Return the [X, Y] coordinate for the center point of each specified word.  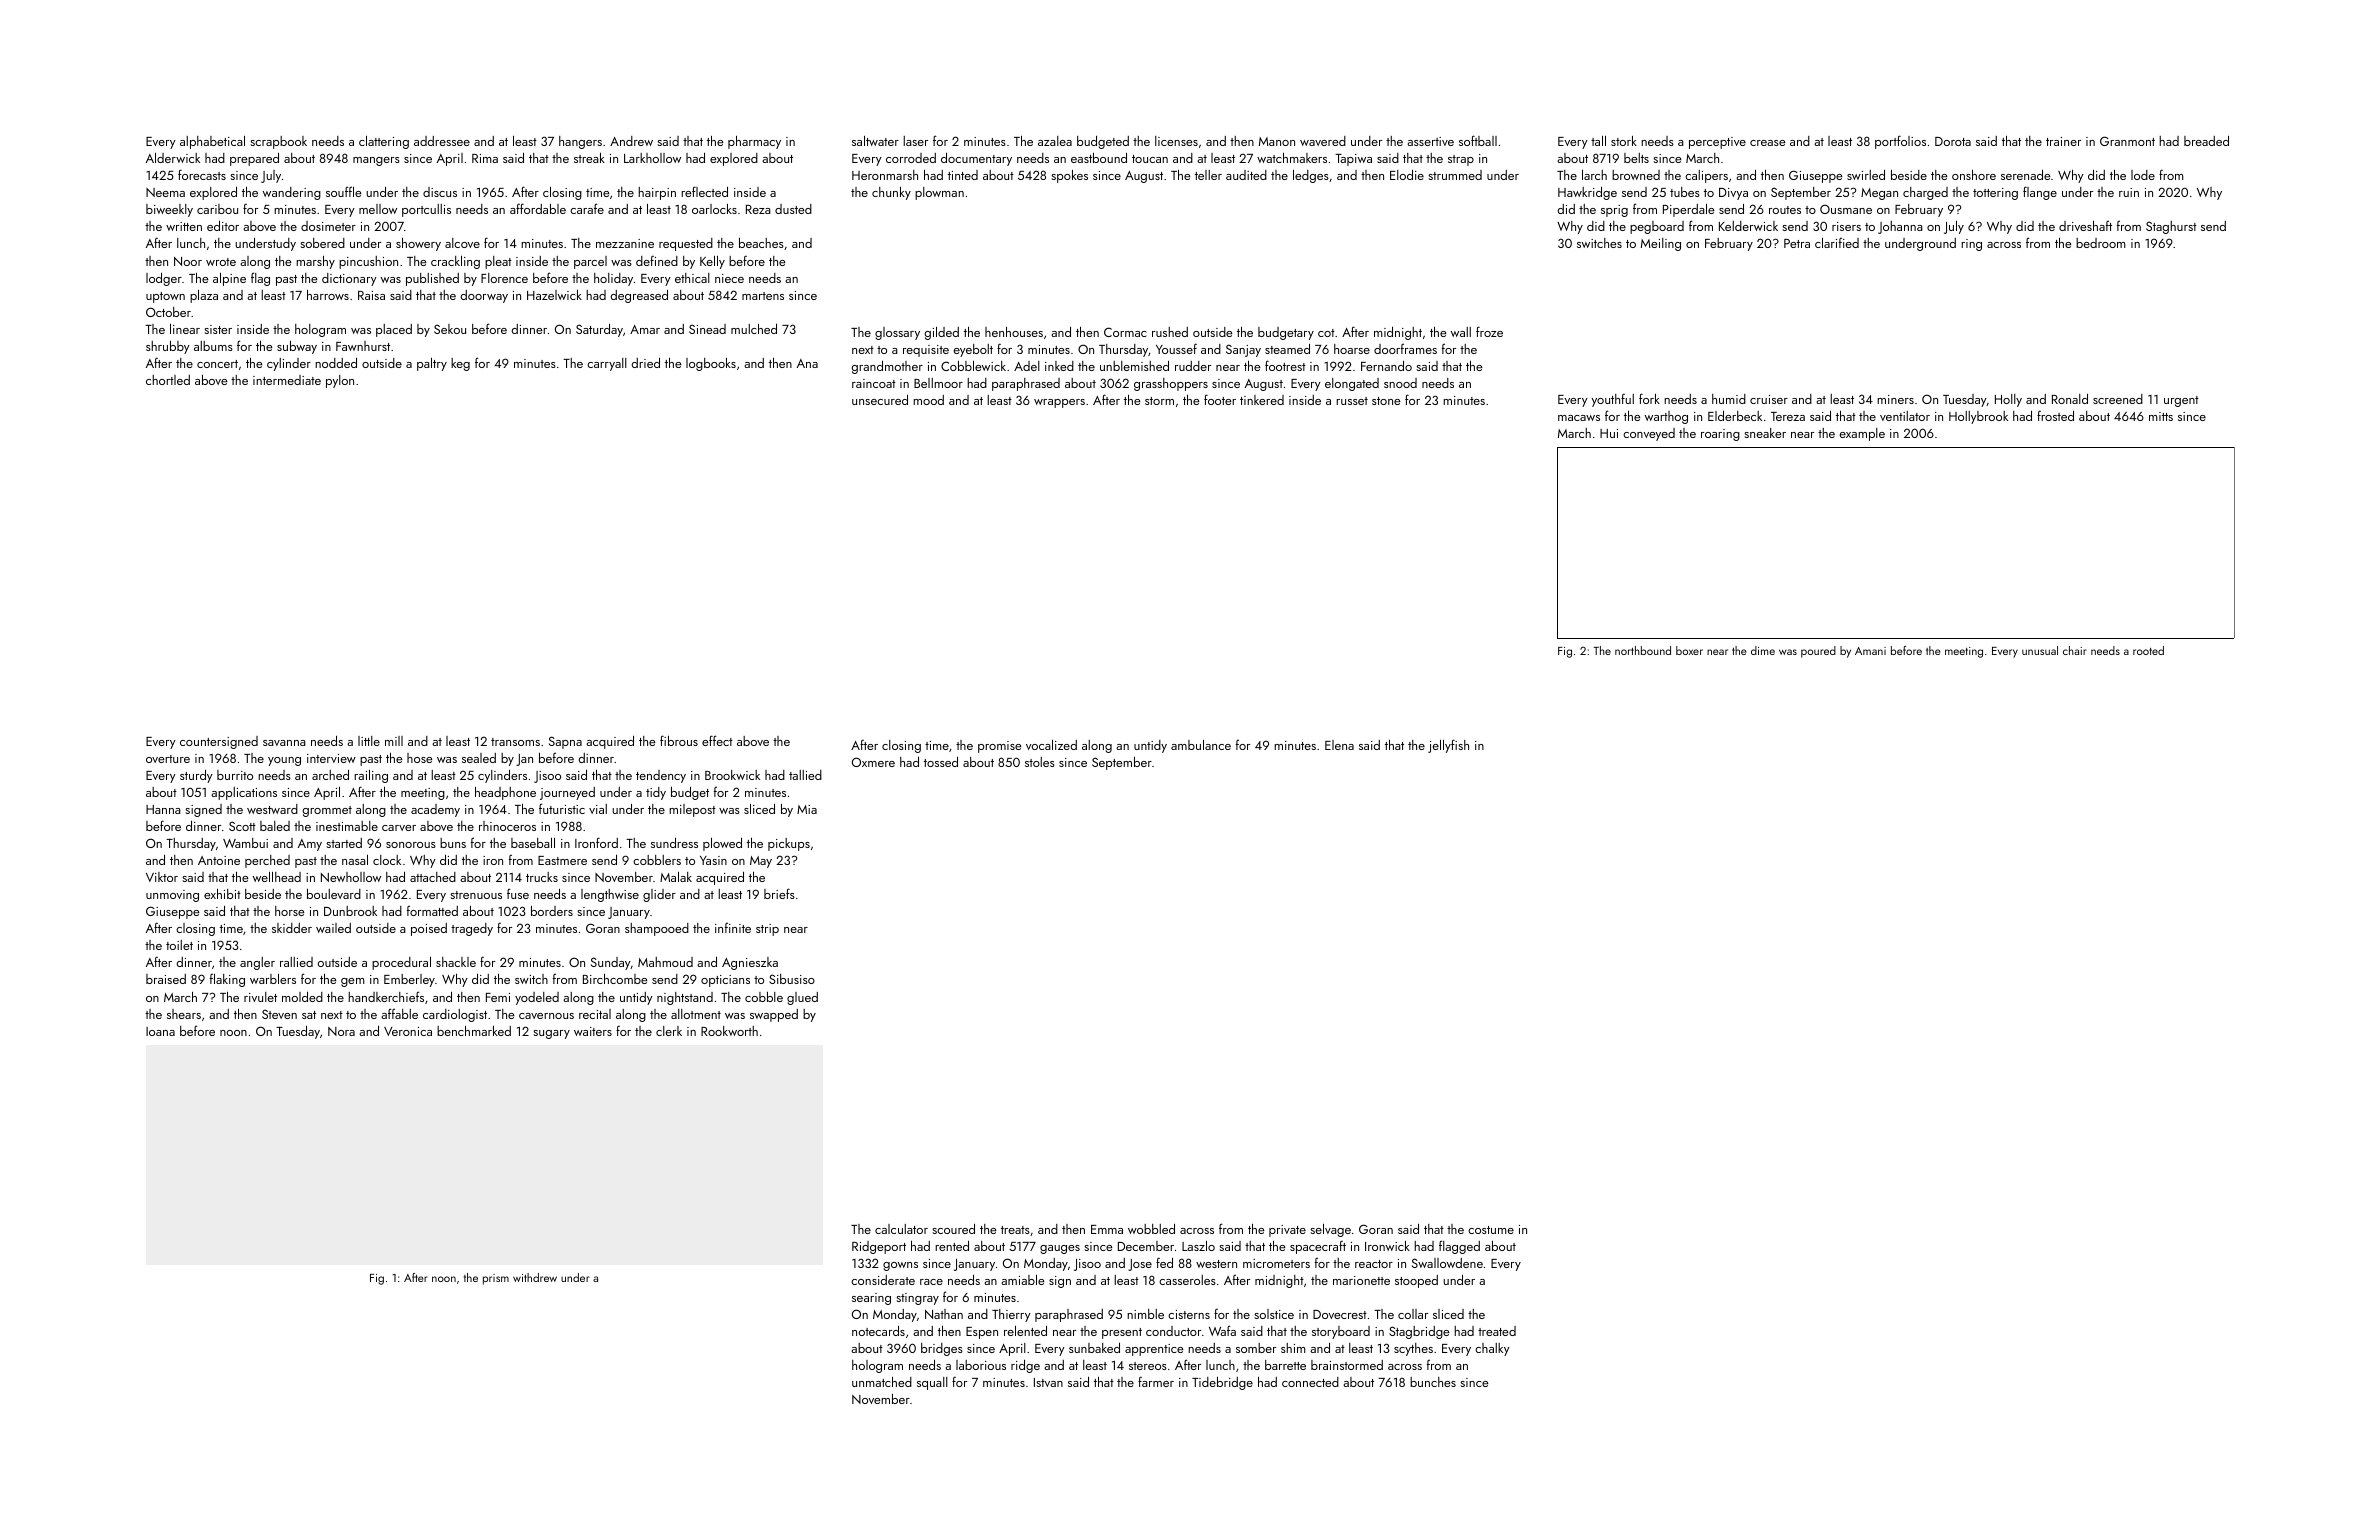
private [1287, 1231]
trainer [2063, 141]
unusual [2040, 650]
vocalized [1051, 745]
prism [496, 1279]
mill [394, 741]
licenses [1176, 141]
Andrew [631, 141]
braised [166, 979]
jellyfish [1448, 746]
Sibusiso [792, 979]
